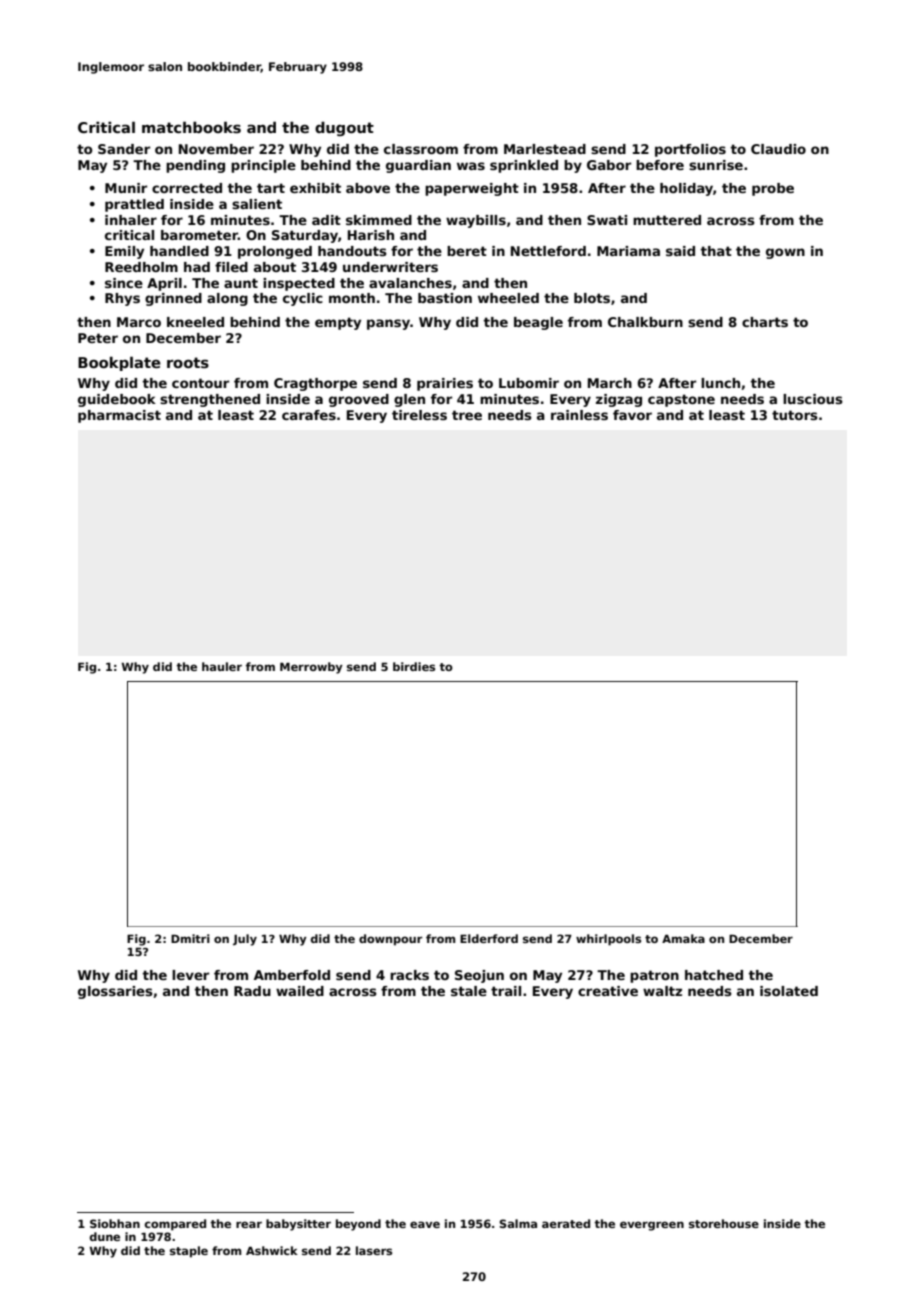  I want to click on pharmacist, so click(119, 416).
